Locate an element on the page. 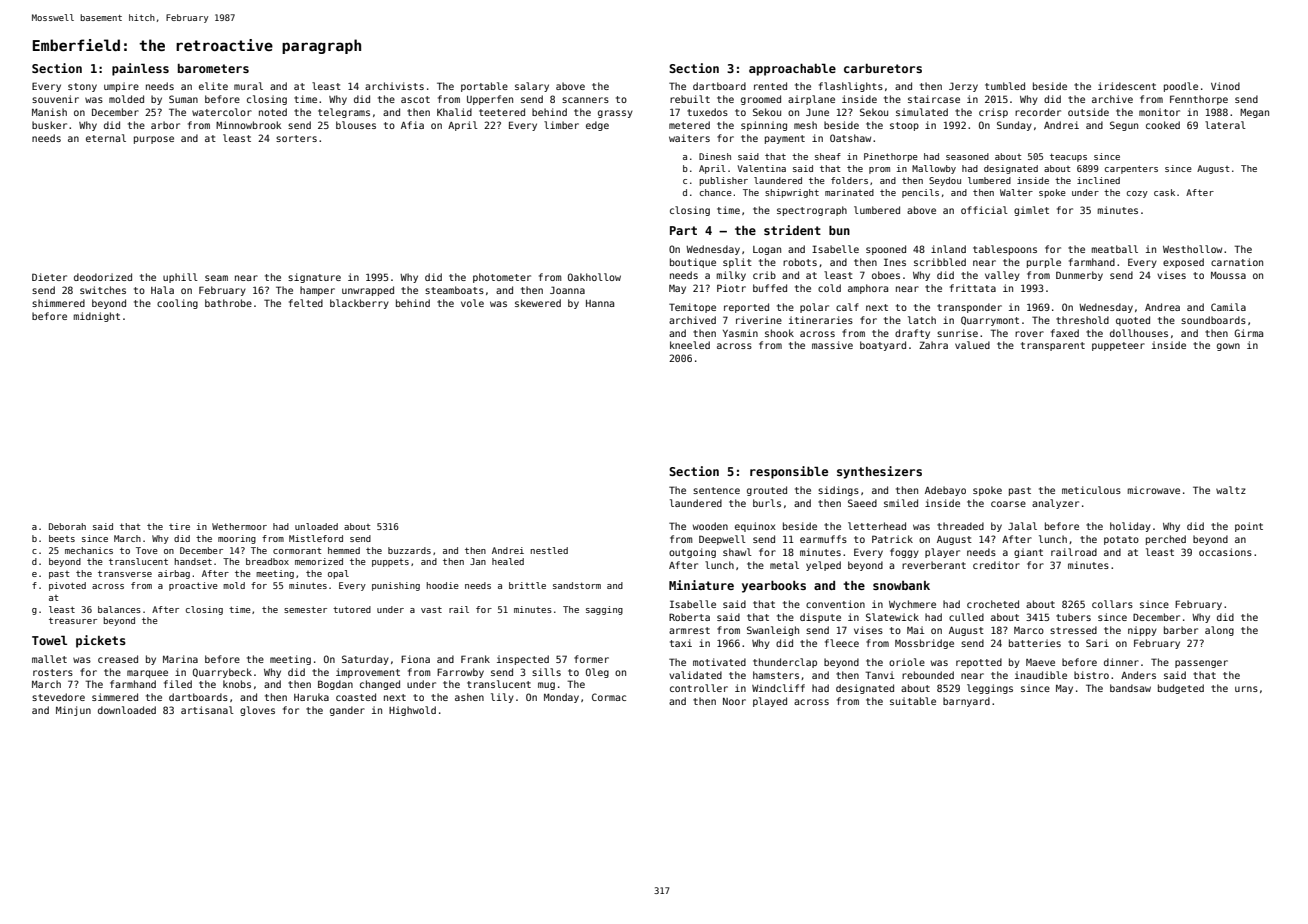  Vinod is located at coordinates (1225, 86).
